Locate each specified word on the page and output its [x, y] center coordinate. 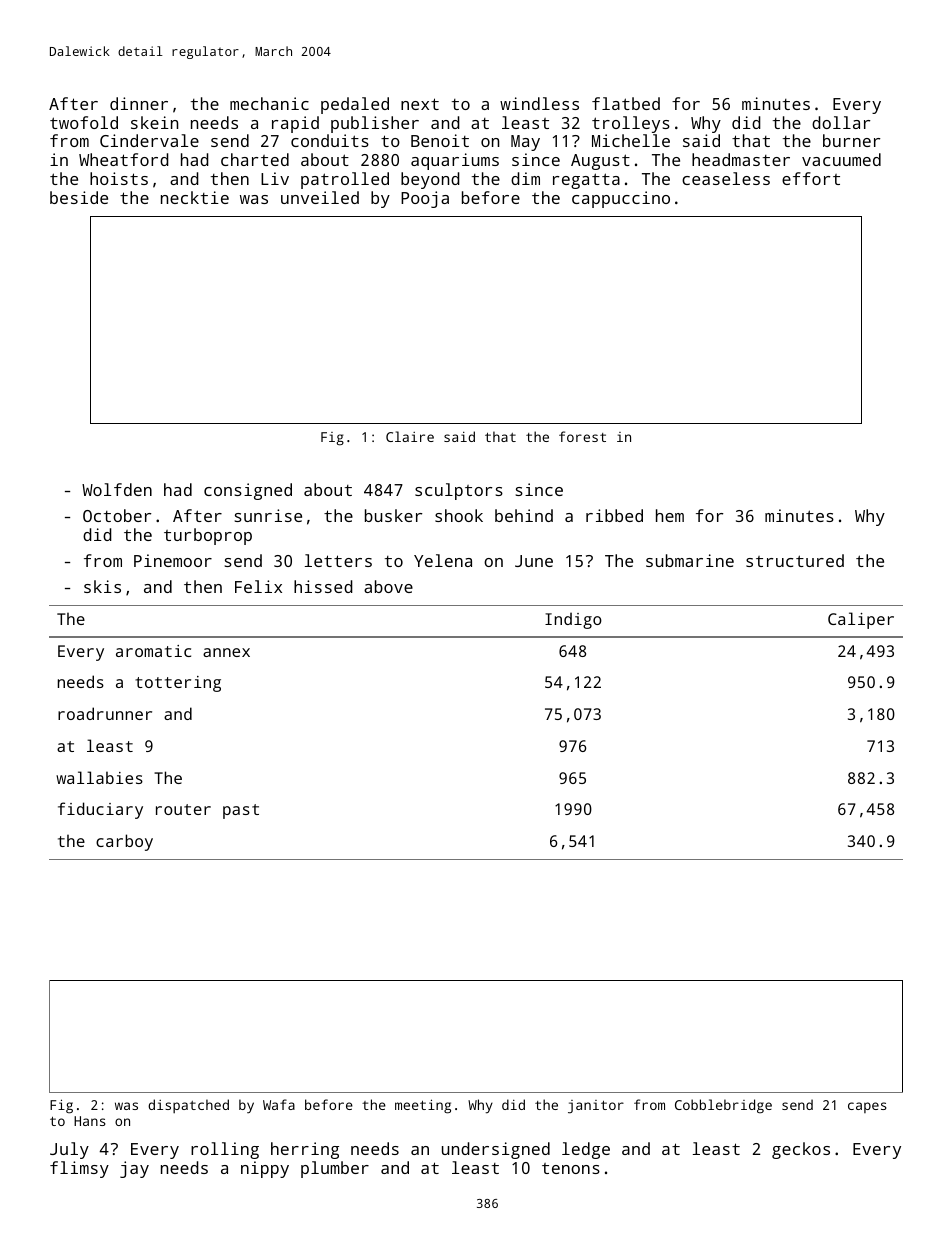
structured [795, 560]
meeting [423, 1106]
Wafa [279, 1104]
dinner [139, 103]
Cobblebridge [723, 1106]
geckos [801, 1150]
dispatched [188, 1106]
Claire [410, 436]
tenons [571, 1168]
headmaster [741, 159]
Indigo [573, 620]
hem [670, 515]
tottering [178, 684]
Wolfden [117, 489]
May [525, 143]
